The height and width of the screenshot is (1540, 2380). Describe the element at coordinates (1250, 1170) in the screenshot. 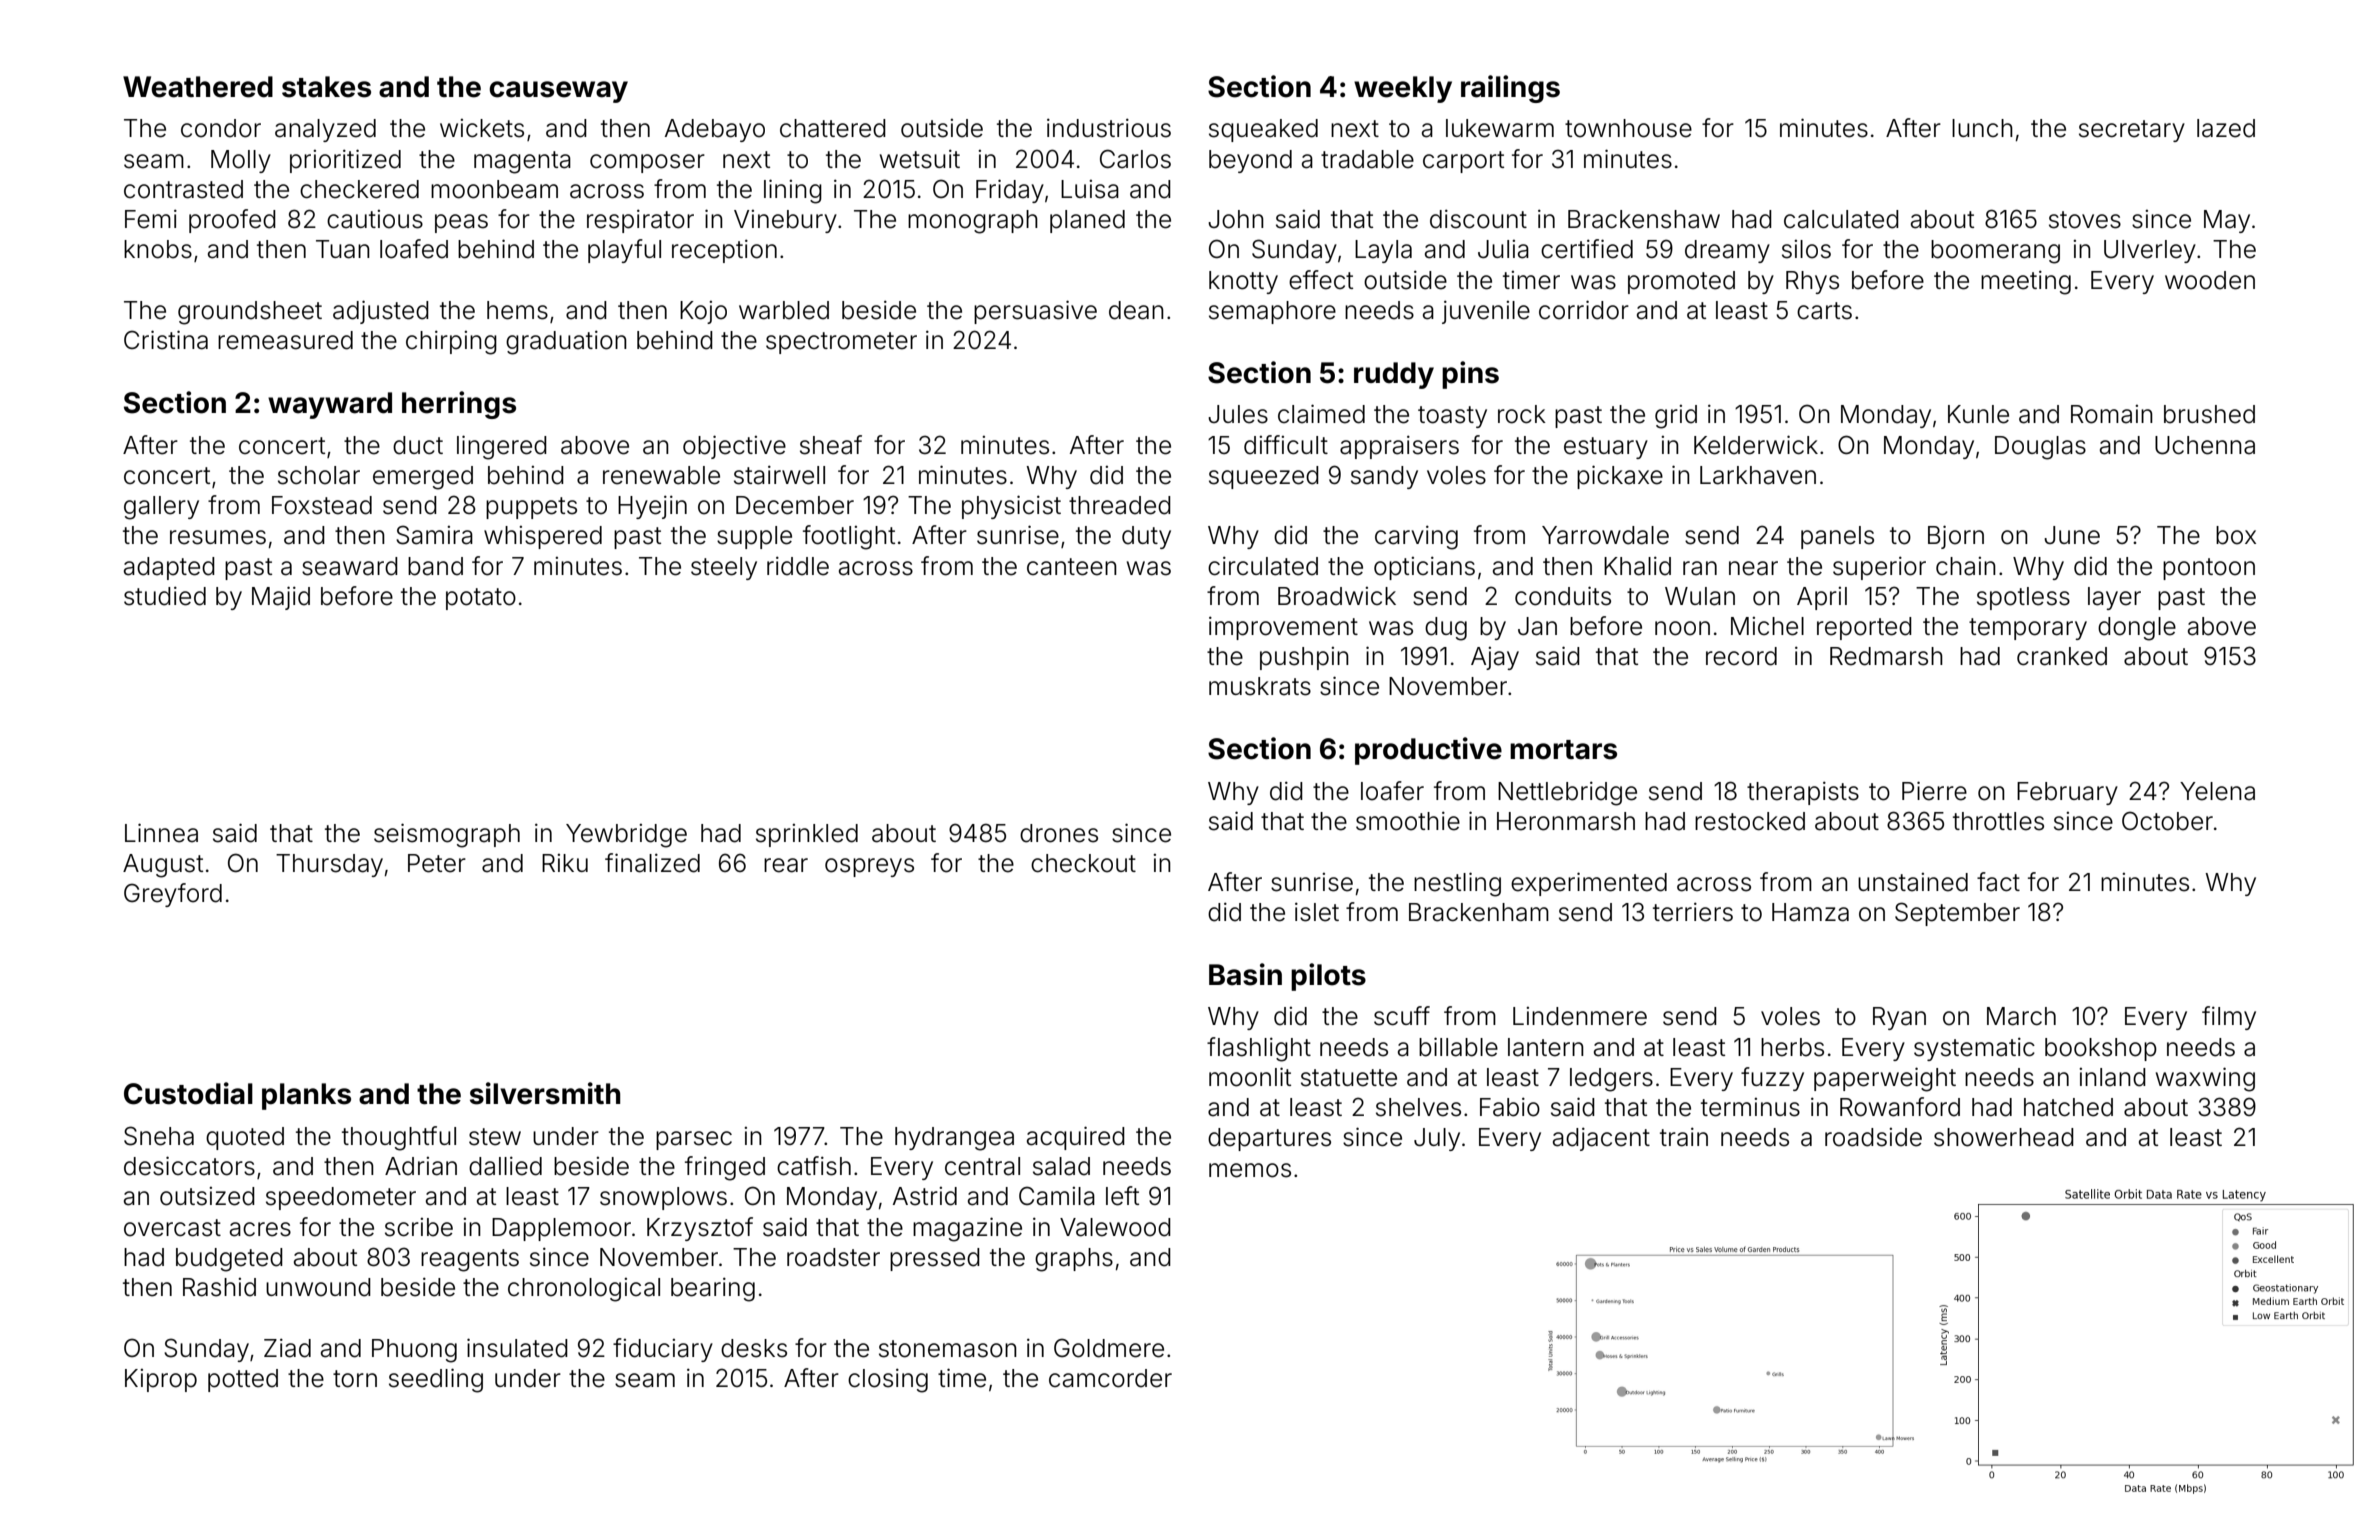

I see `memos` at that location.
